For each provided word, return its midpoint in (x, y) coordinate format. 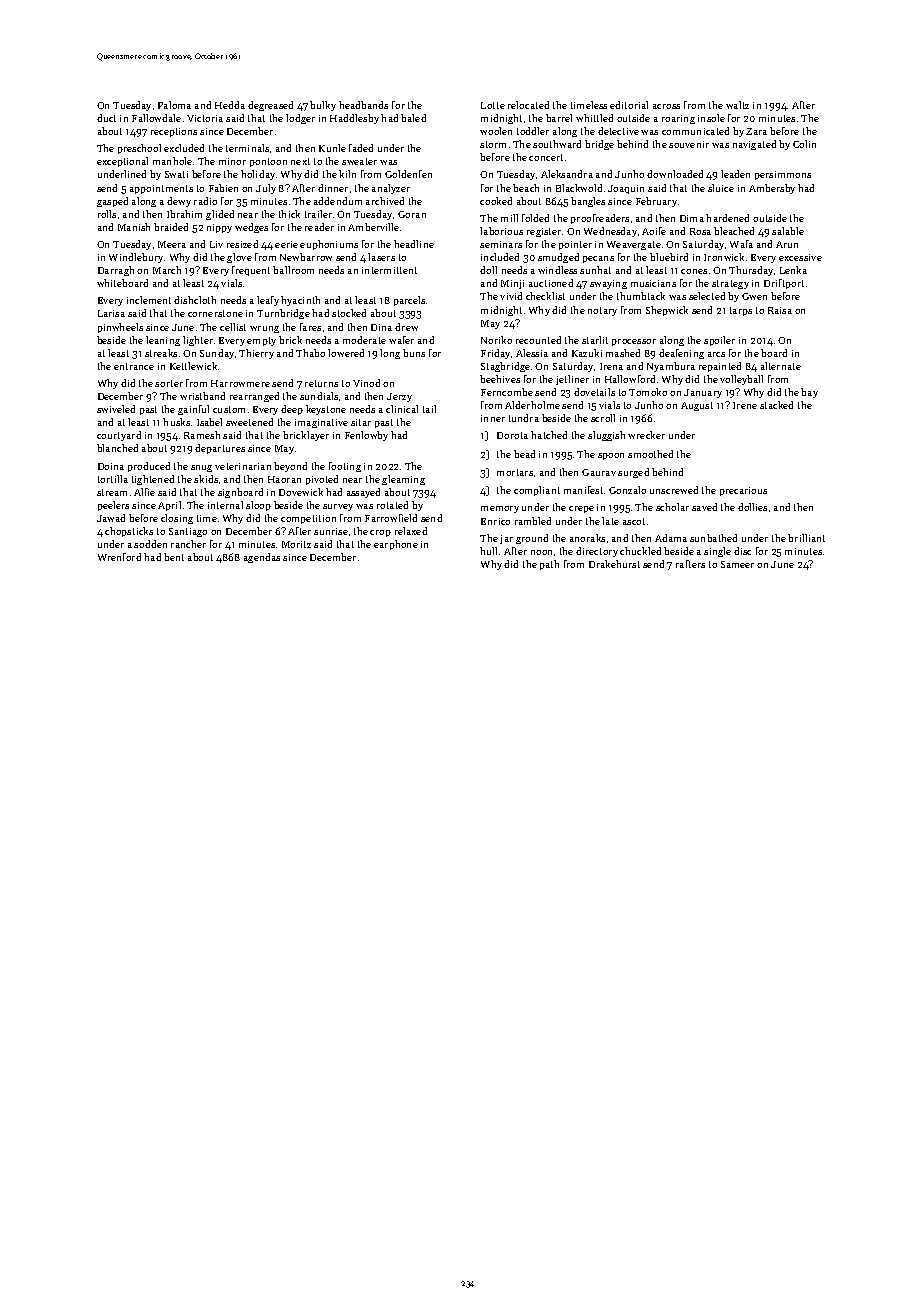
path (549, 565)
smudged (558, 258)
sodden (150, 544)
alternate (781, 366)
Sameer (737, 564)
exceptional (122, 162)
